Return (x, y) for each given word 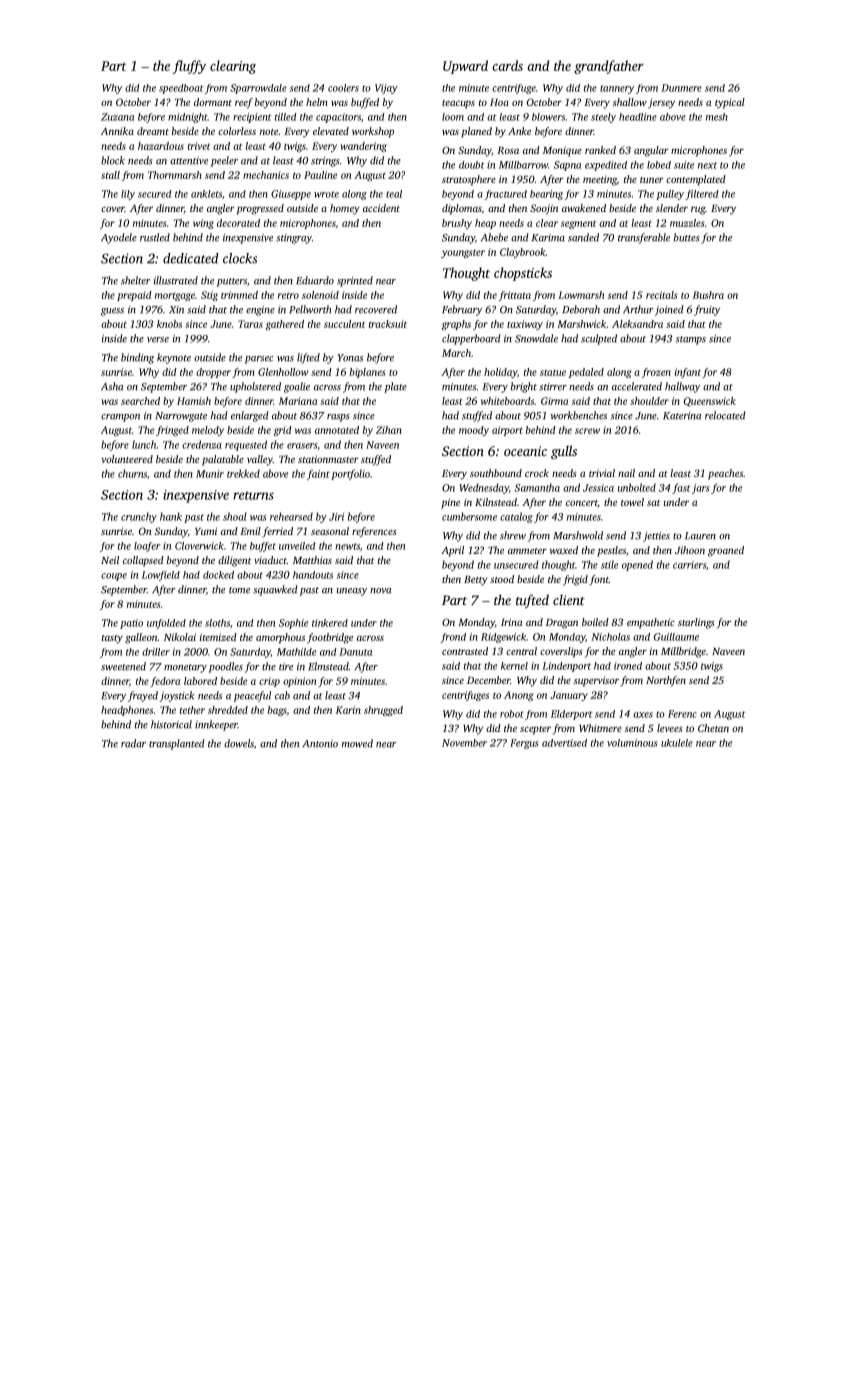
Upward (465, 67)
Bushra (708, 295)
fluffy (189, 67)
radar (133, 743)
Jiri (336, 517)
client (569, 600)
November (464, 743)
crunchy (139, 517)
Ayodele (119, 238)
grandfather (609, 67)
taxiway (525, 325)
